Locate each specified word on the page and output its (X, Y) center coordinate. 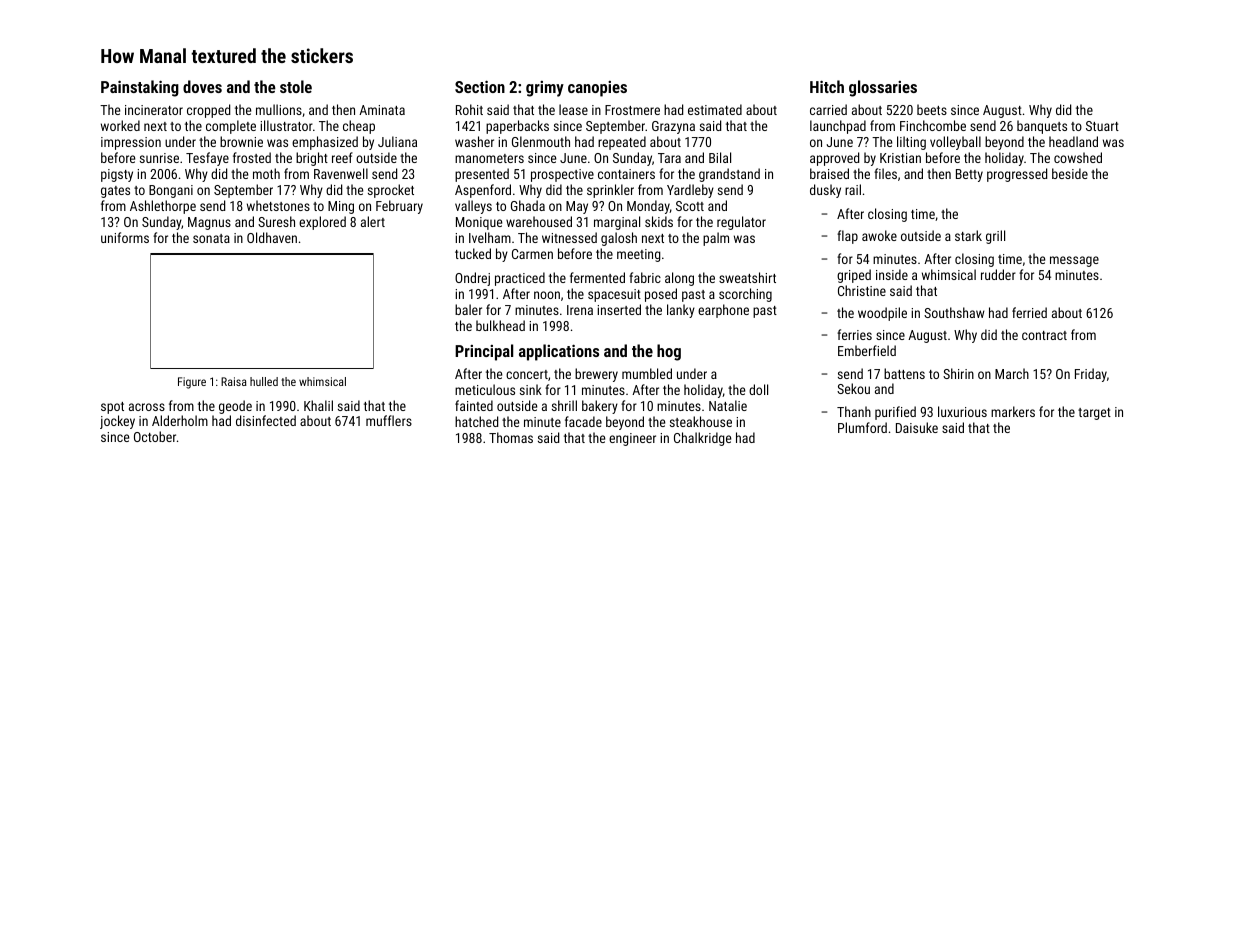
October (155, 436)
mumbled (647, 373)
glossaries (883, 88)
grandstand (729, 175)
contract (1044, 335)
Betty (969, 175)
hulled (264, 381)
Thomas (511, 437)
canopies (597, 89)
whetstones (278, 205)
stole (296, 86)
